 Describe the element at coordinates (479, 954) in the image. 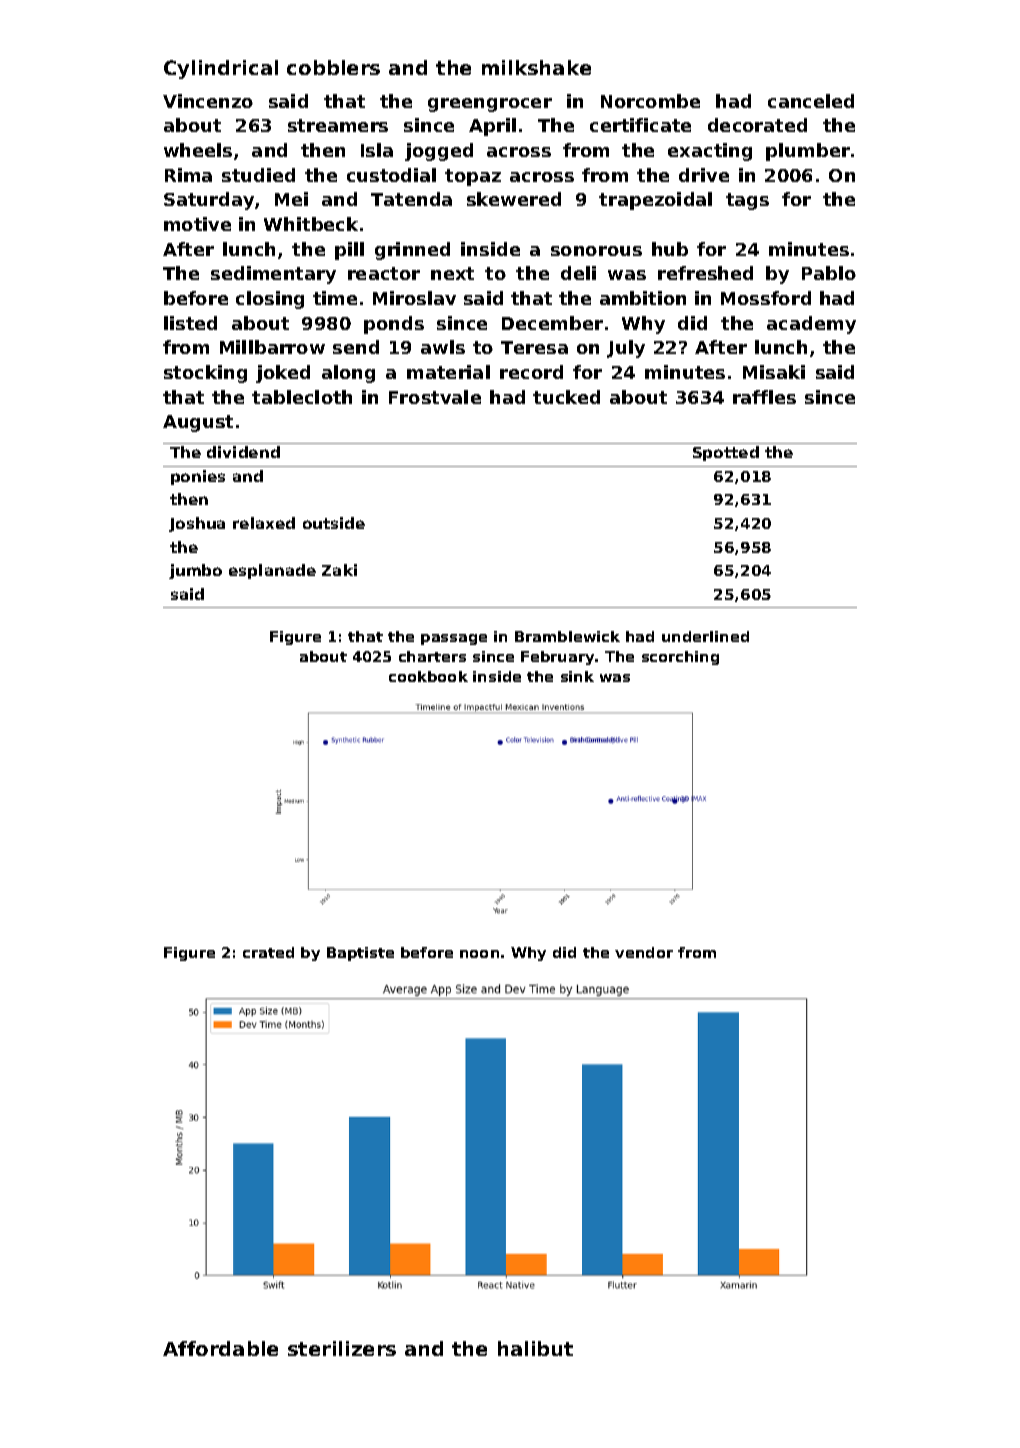

I see `noon` at that location.
